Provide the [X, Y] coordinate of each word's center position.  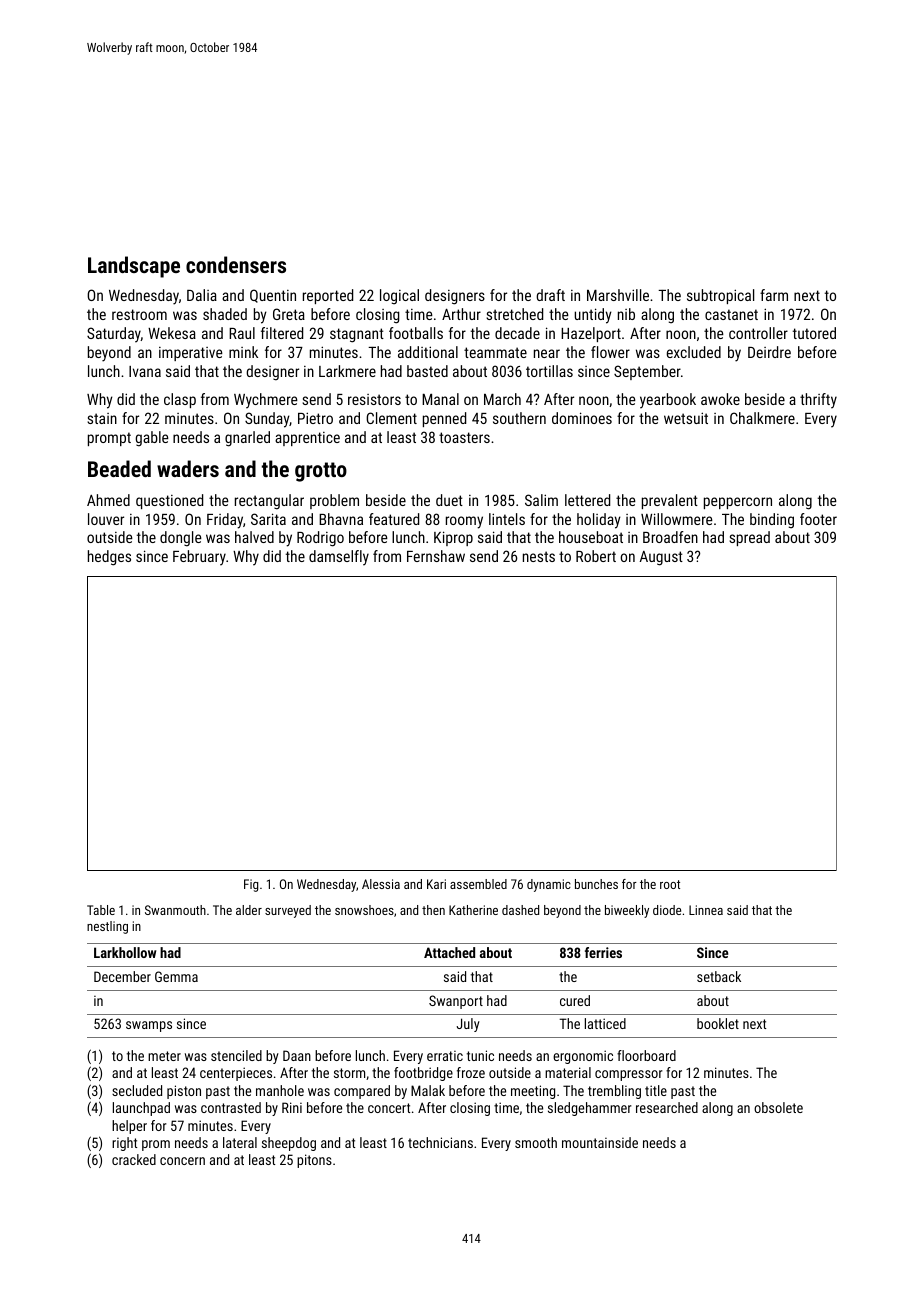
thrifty [818, 401]
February [199, 558]
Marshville [618, 295]
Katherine [473, 910]
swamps [149, 1026]
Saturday [114, 335]
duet [449, 500]
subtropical [720, 296]
